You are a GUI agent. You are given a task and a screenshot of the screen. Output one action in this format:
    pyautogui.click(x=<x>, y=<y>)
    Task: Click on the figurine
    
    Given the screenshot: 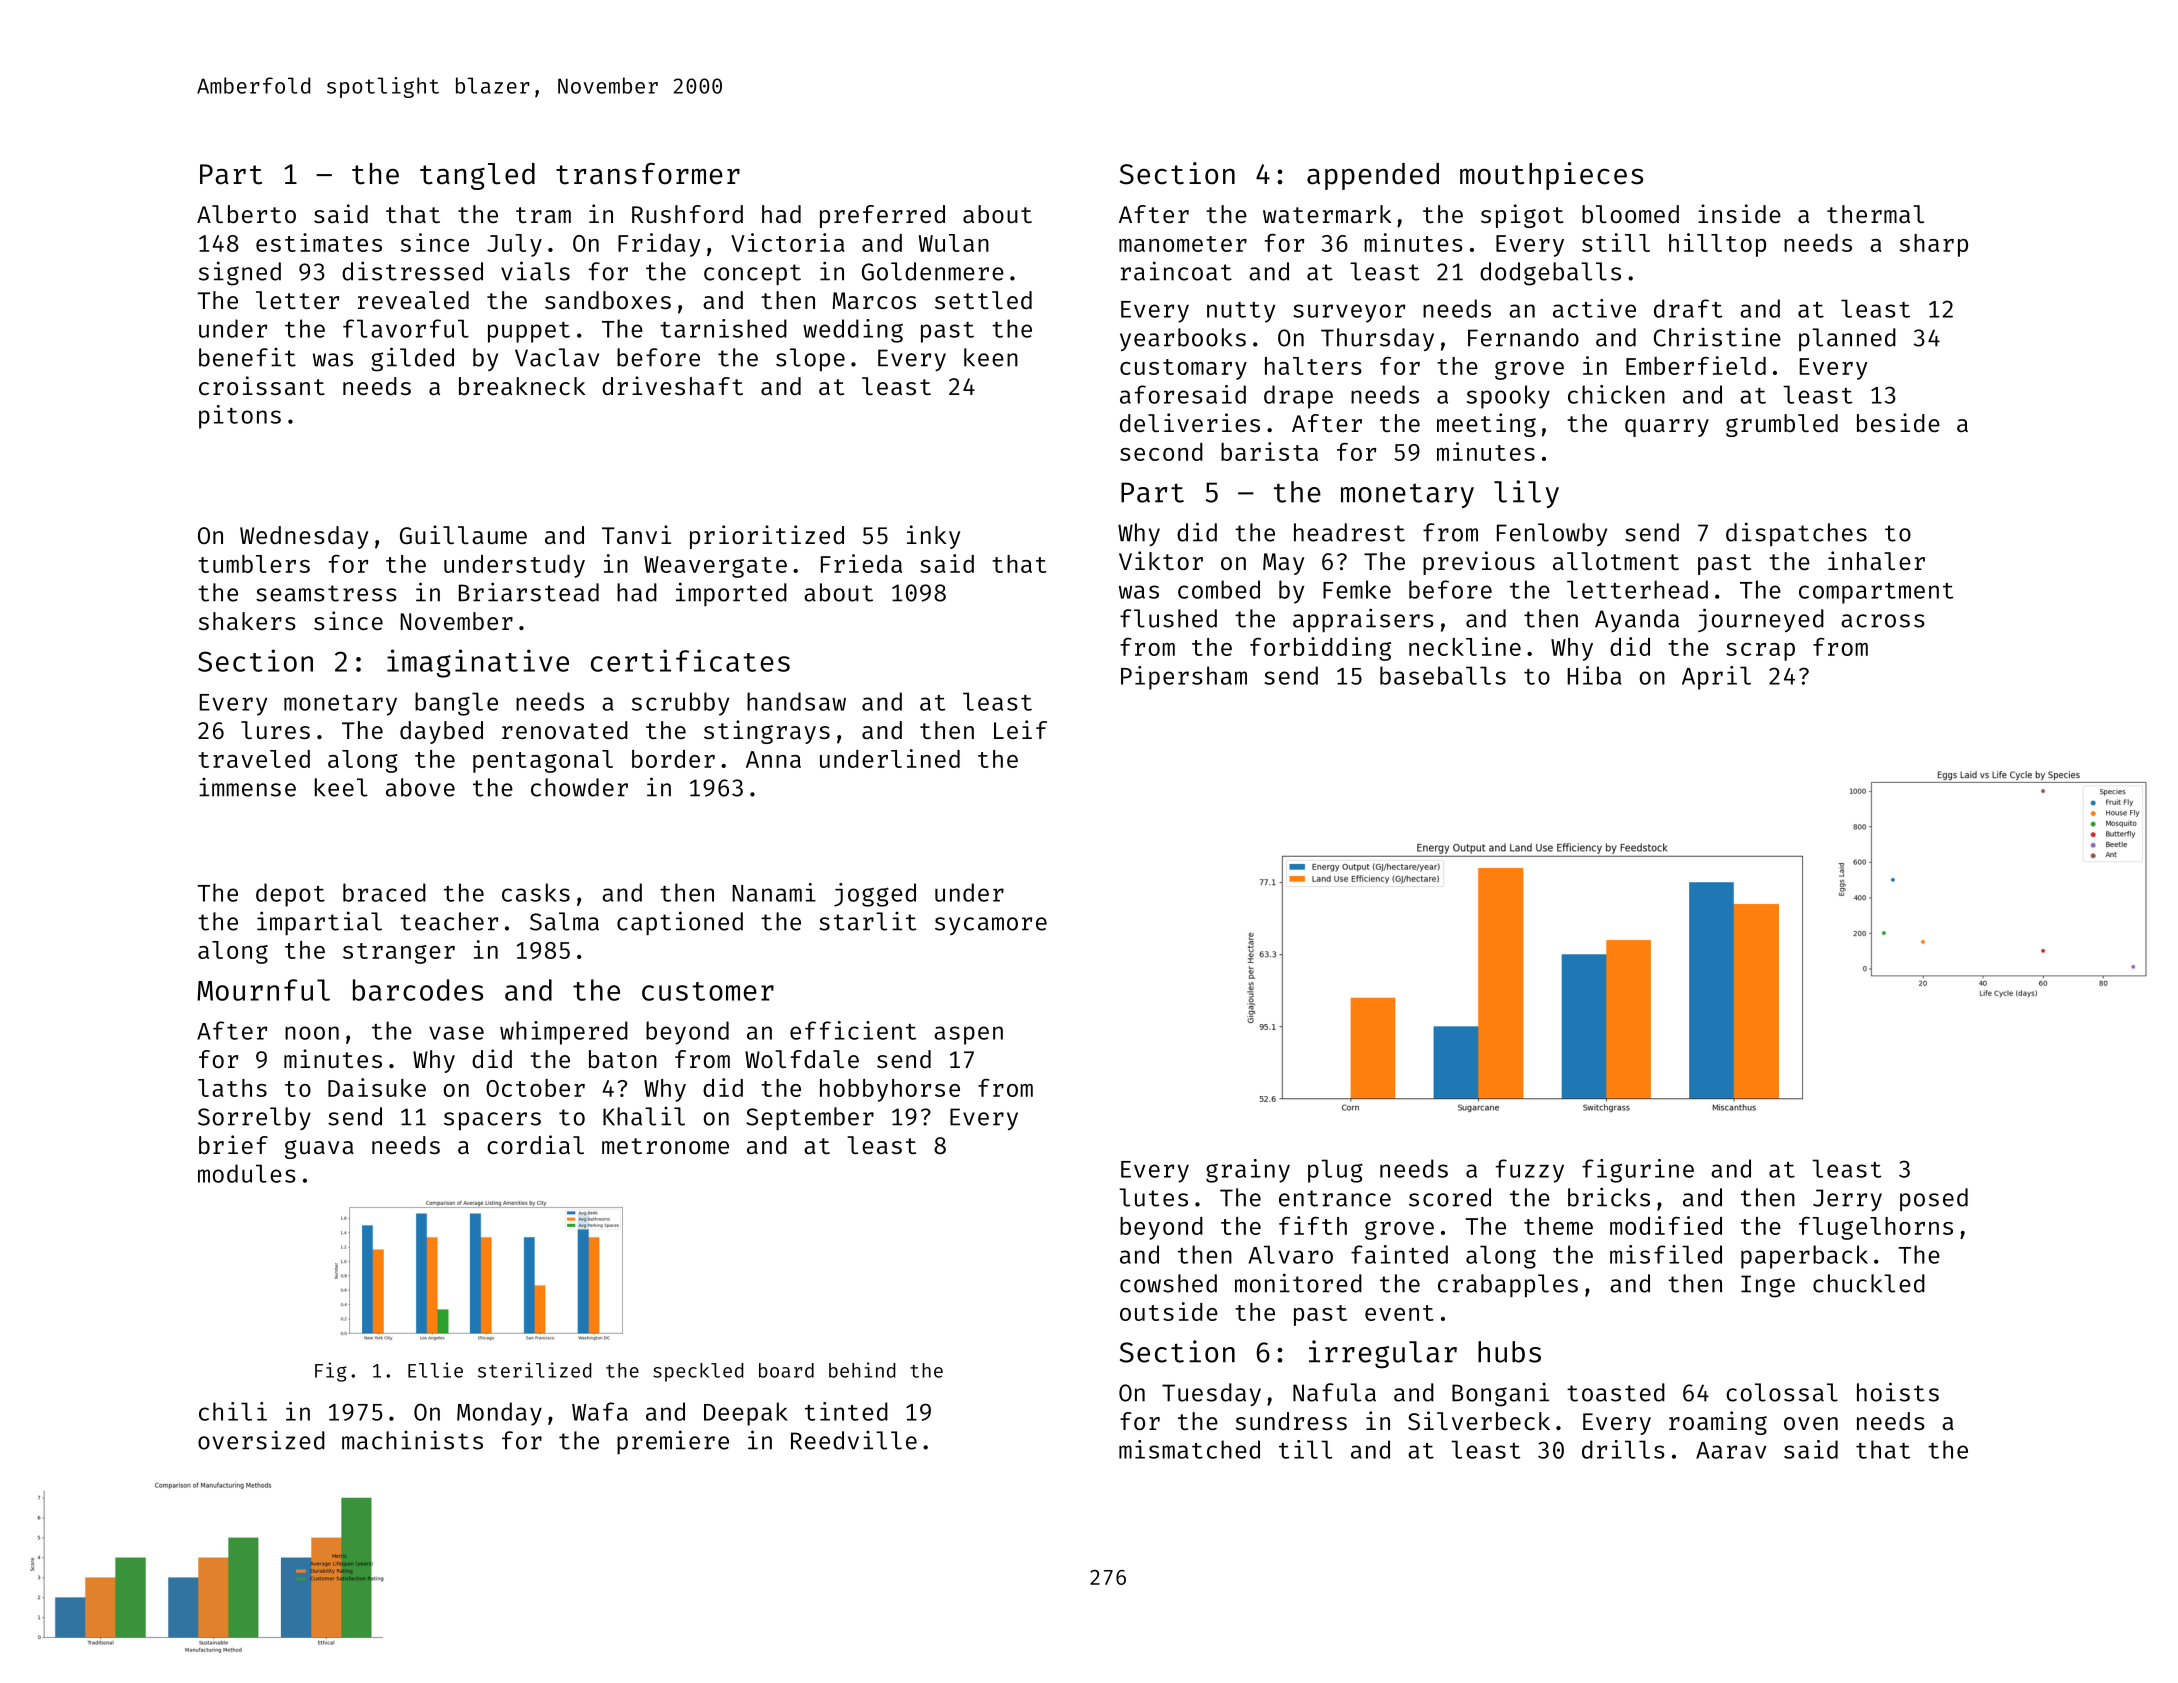 What is the action you would take?
    pyautogui.click(x=1638, y=1171)
